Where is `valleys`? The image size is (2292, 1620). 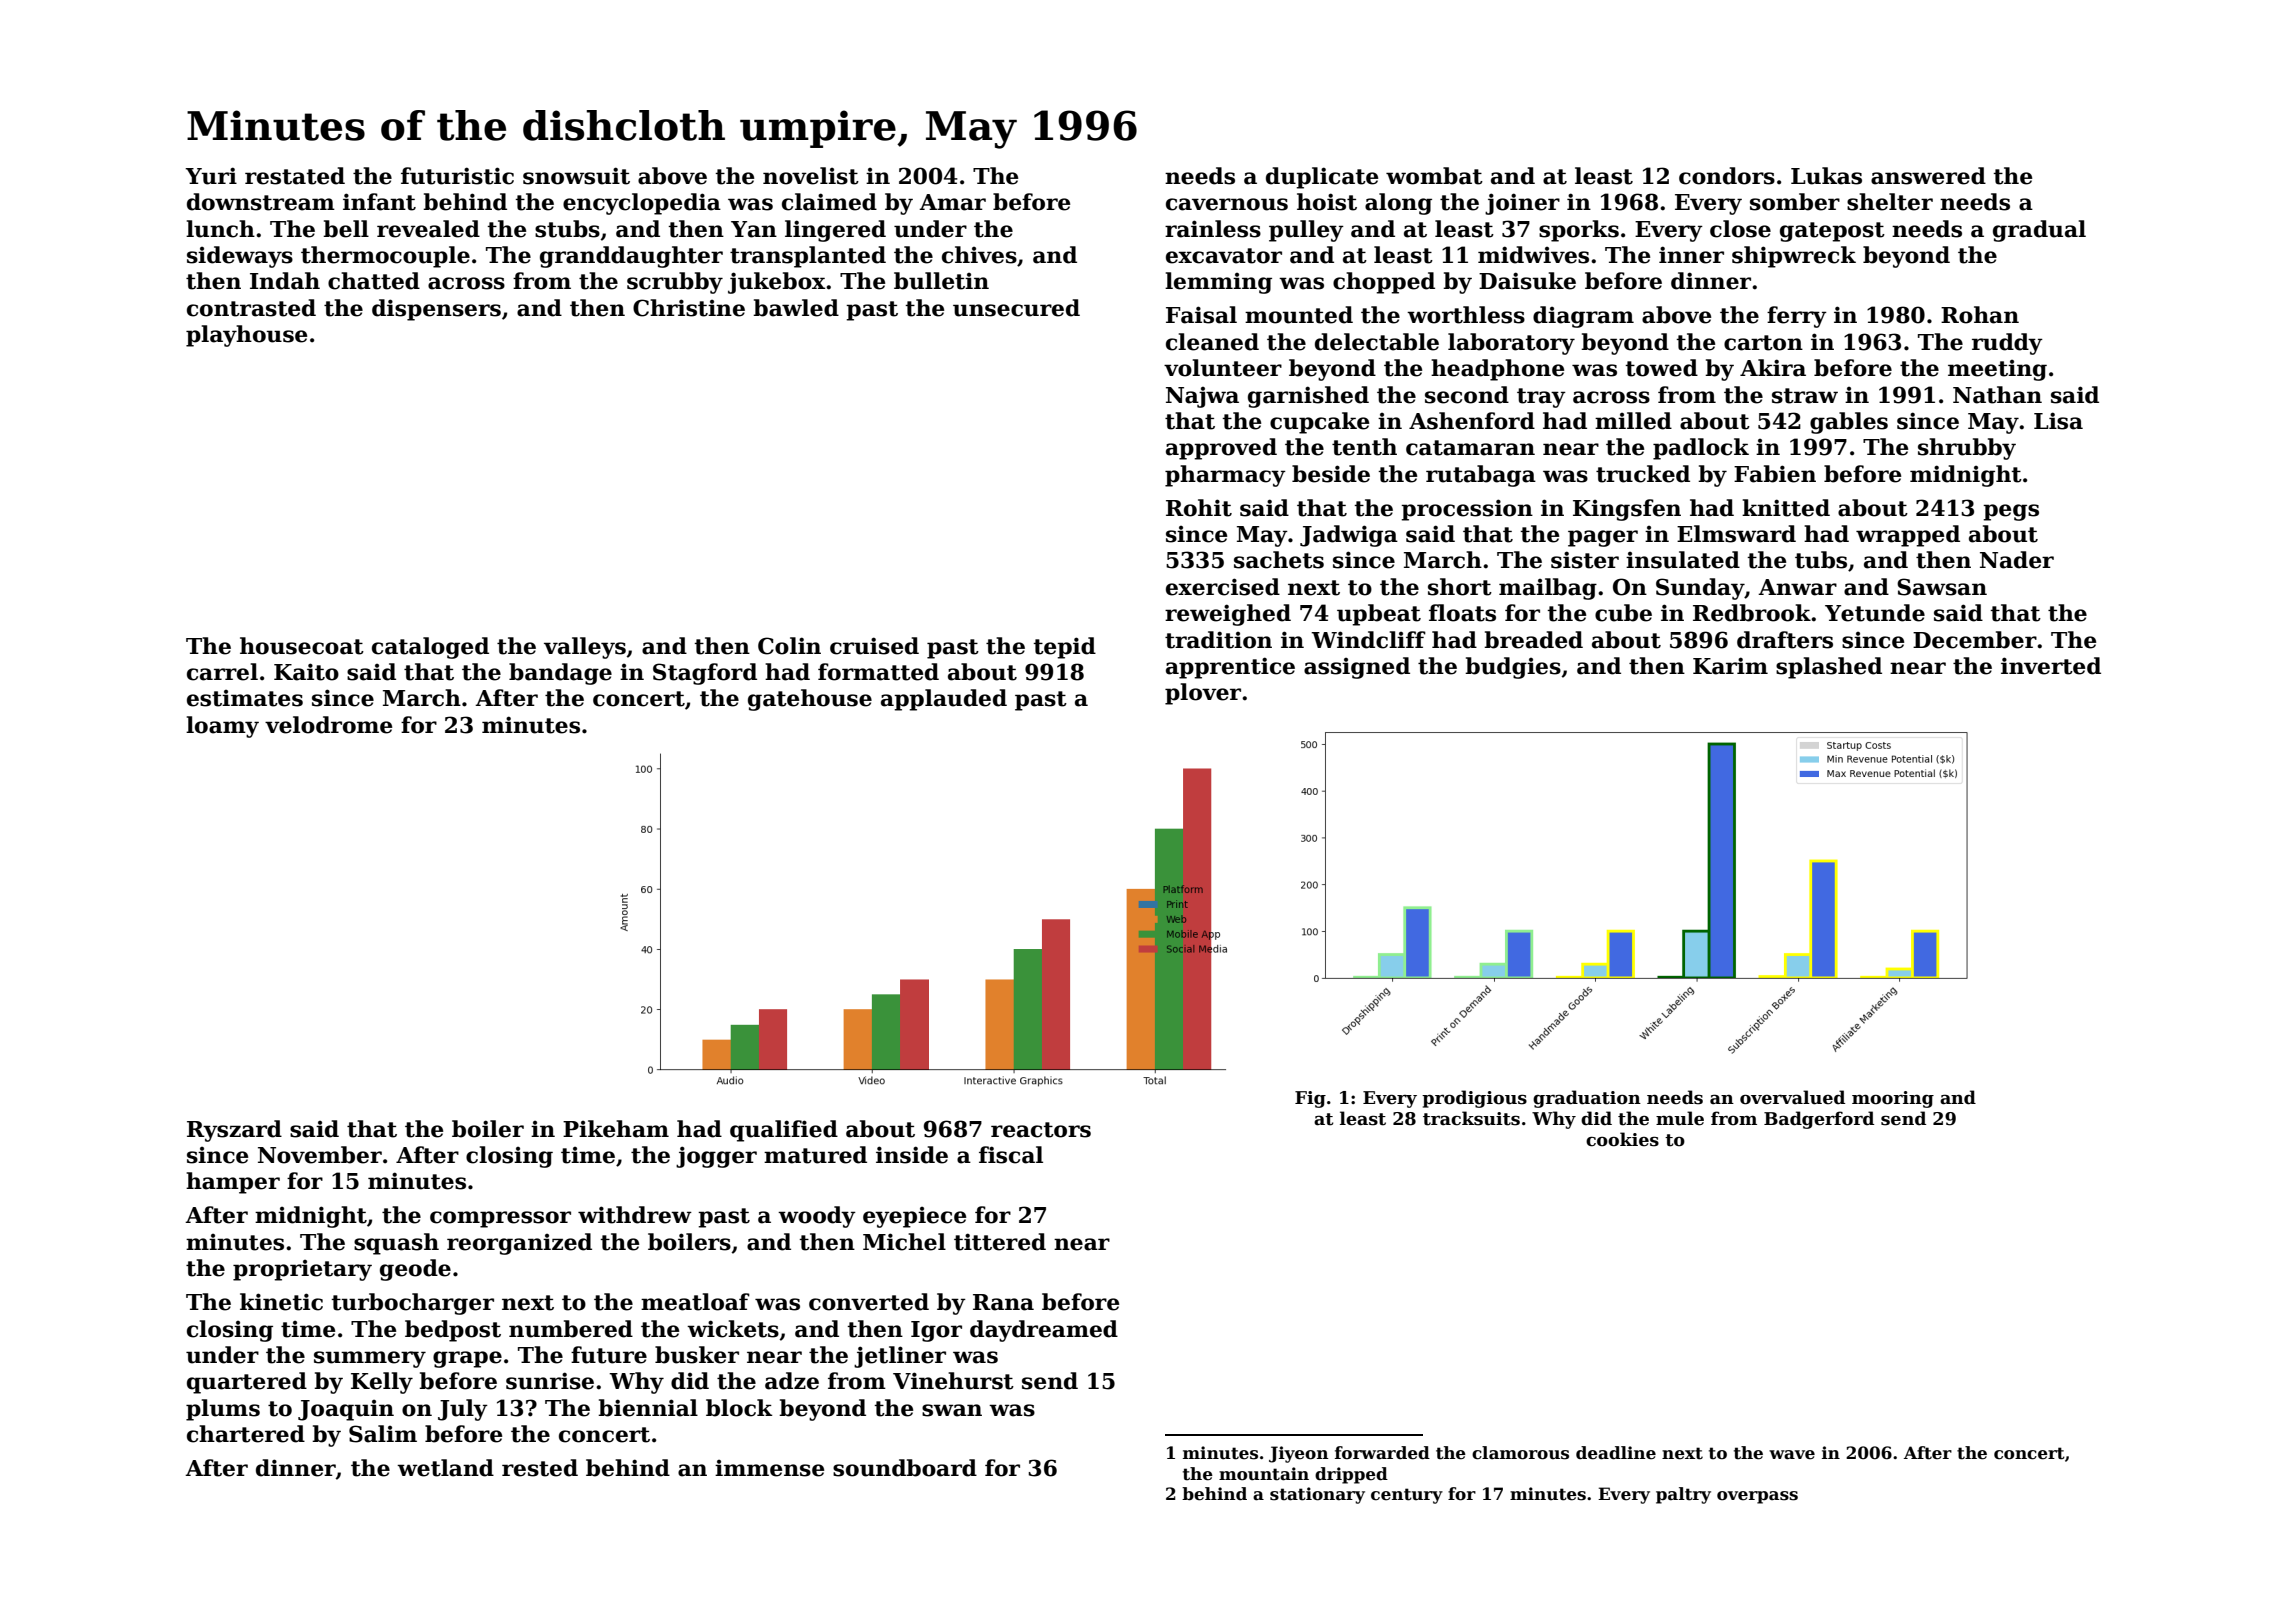
valleys is located at coordinates (585, 648).
